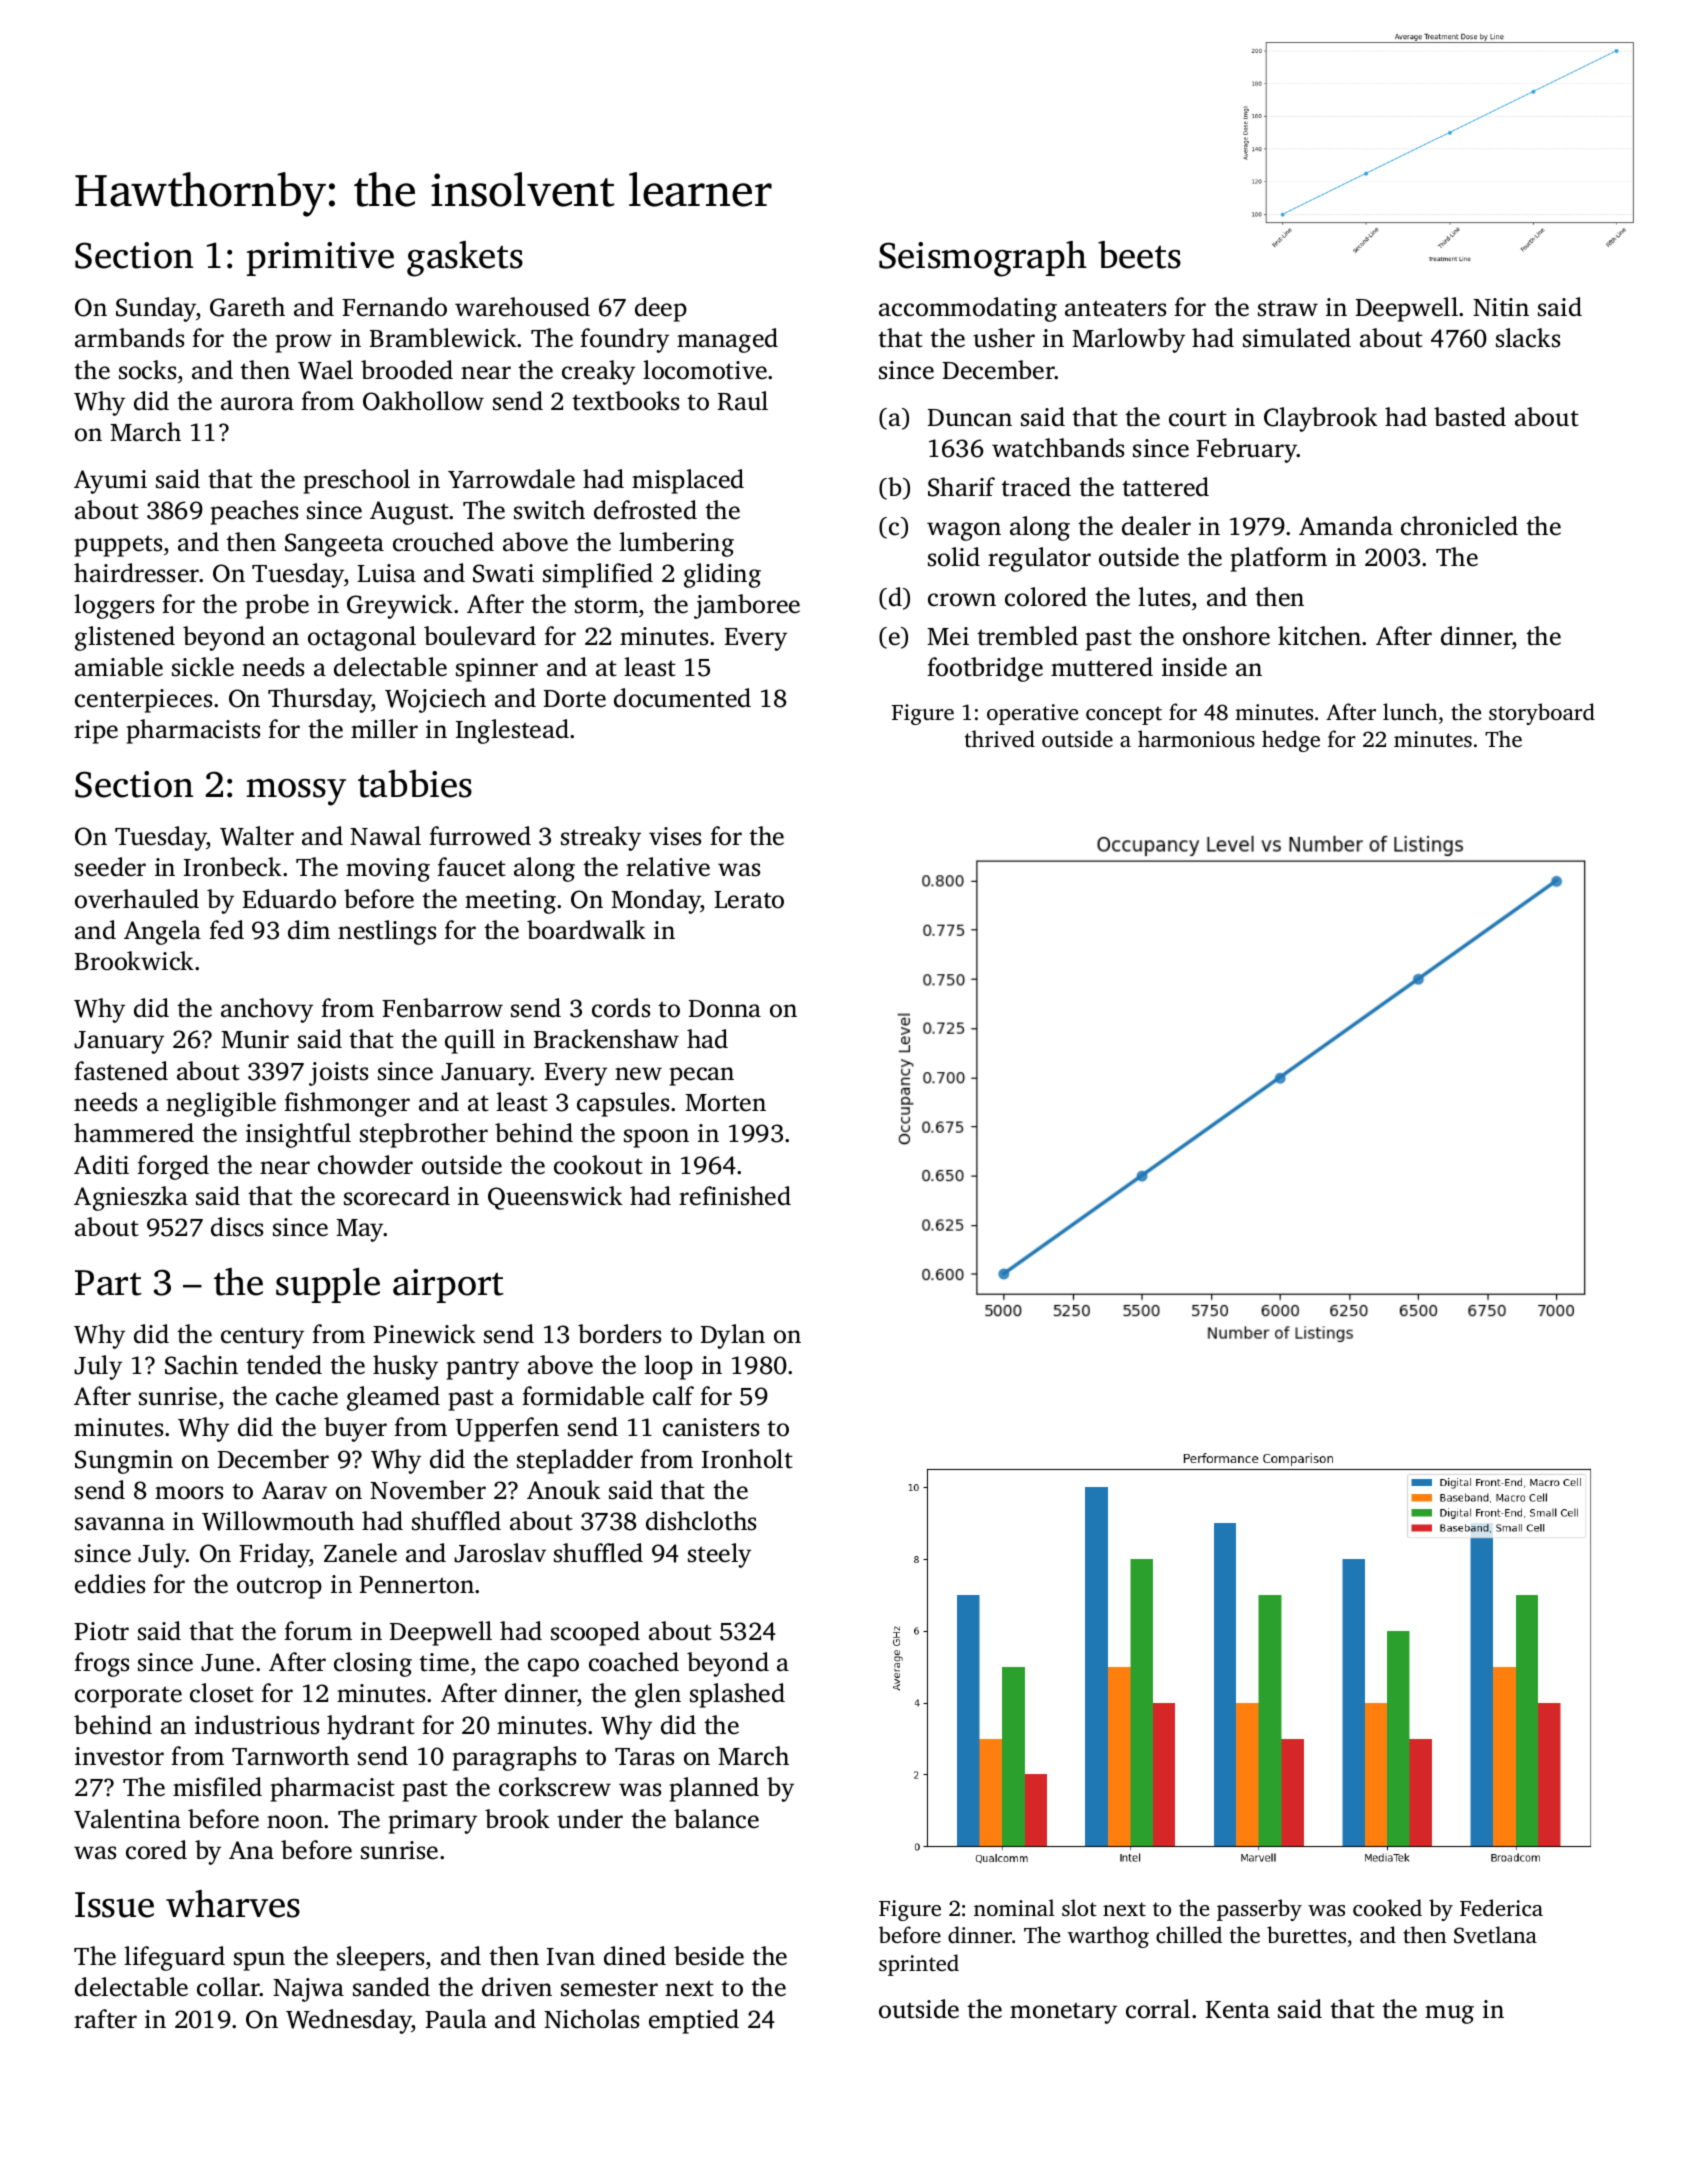 The width and height of the screenshot is (1683, 2178). Describe the element at coordinates (147, 370) in the screenshot. I see `socks` at that location.
